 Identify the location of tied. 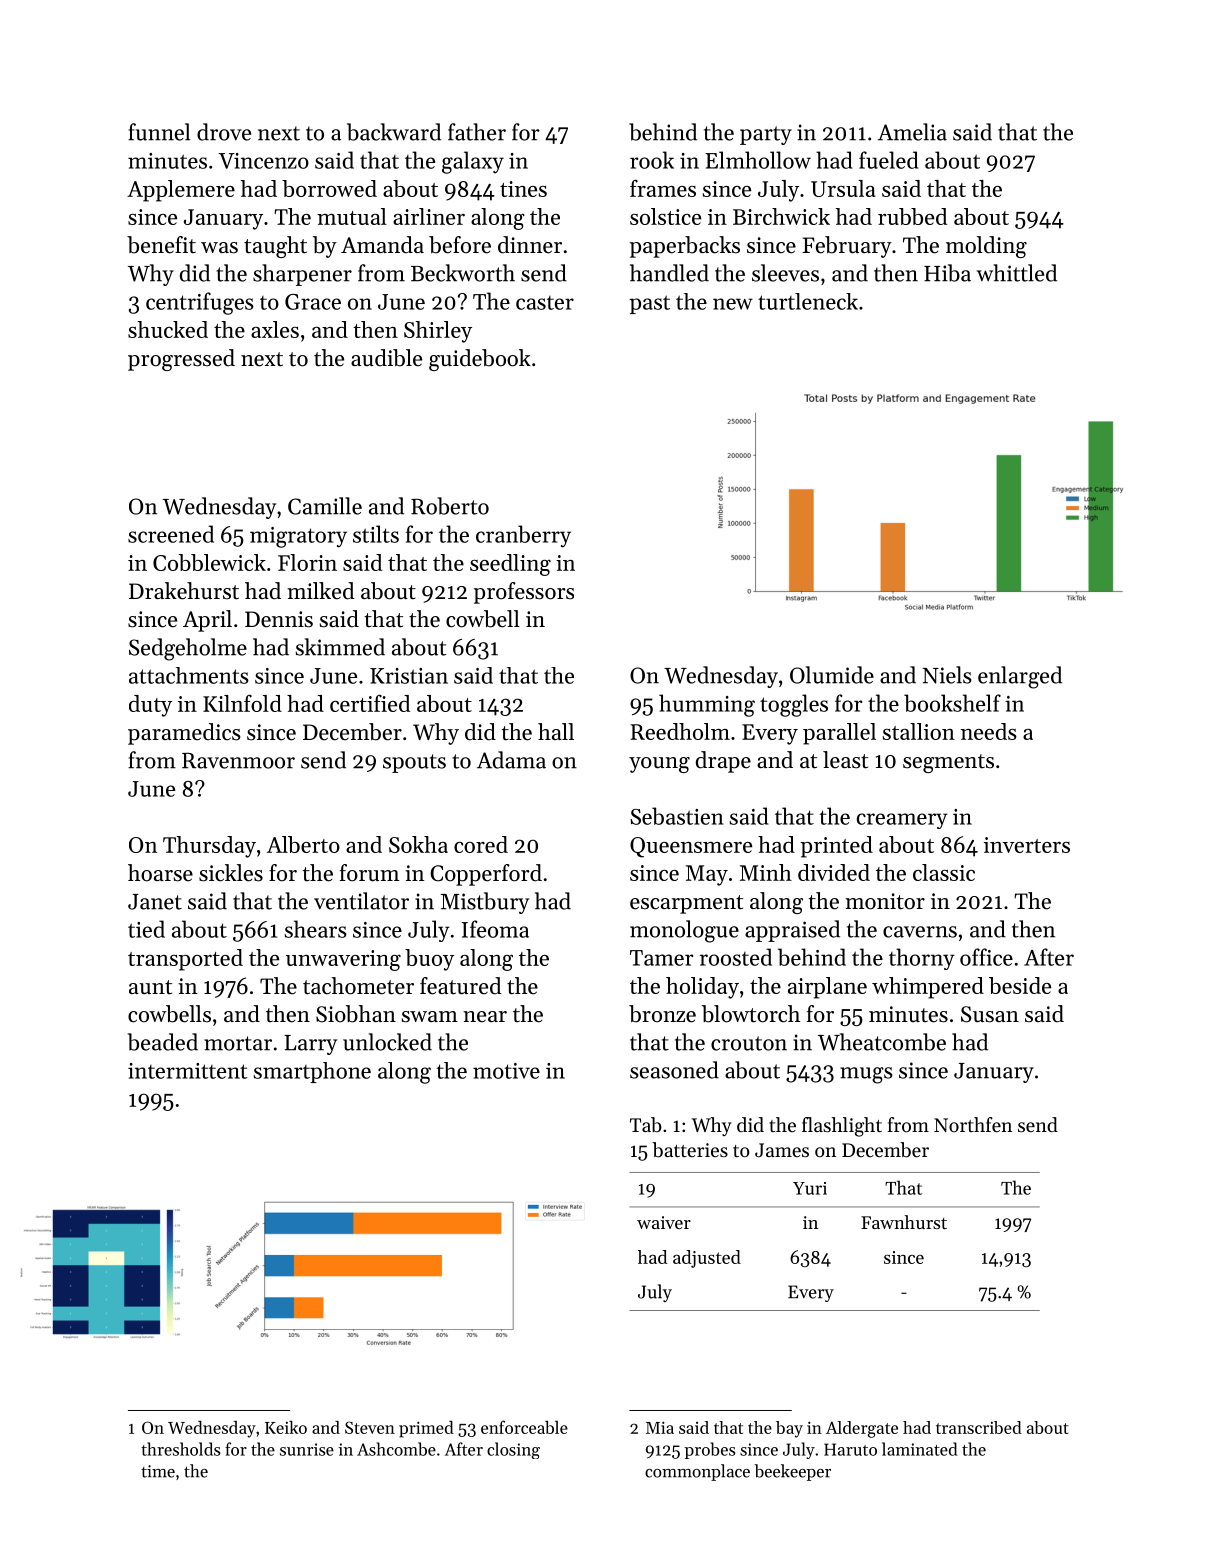
(146, 929).
